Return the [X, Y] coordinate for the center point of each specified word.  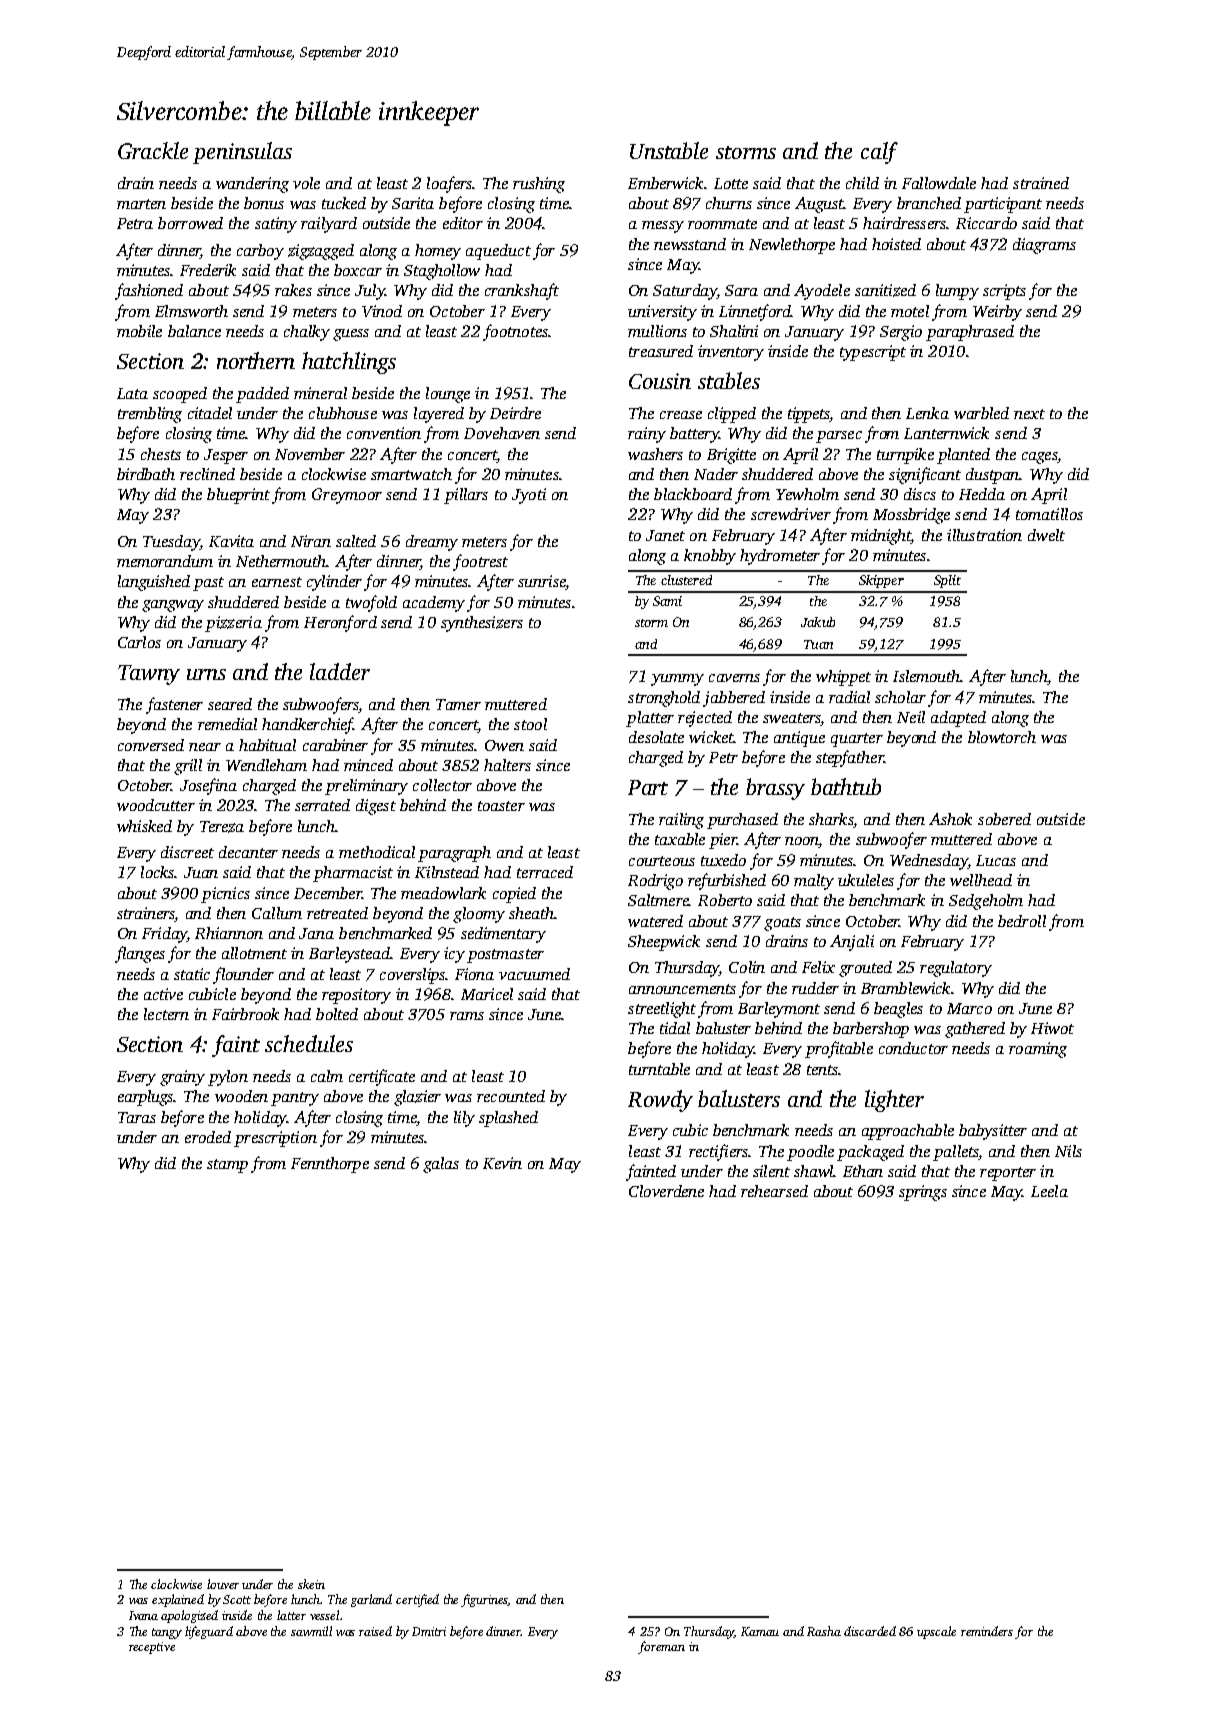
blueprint [238, 496]
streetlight [662, 1010]
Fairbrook [245, 1014]
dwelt [1046, 535]
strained [1041, 183]
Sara [741, 290]
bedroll [1022, 921]
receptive [152, 1648]
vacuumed [534, 974]
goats [782, 924]
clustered [686, 580]
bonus [264, 203]
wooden [241, 1096]
